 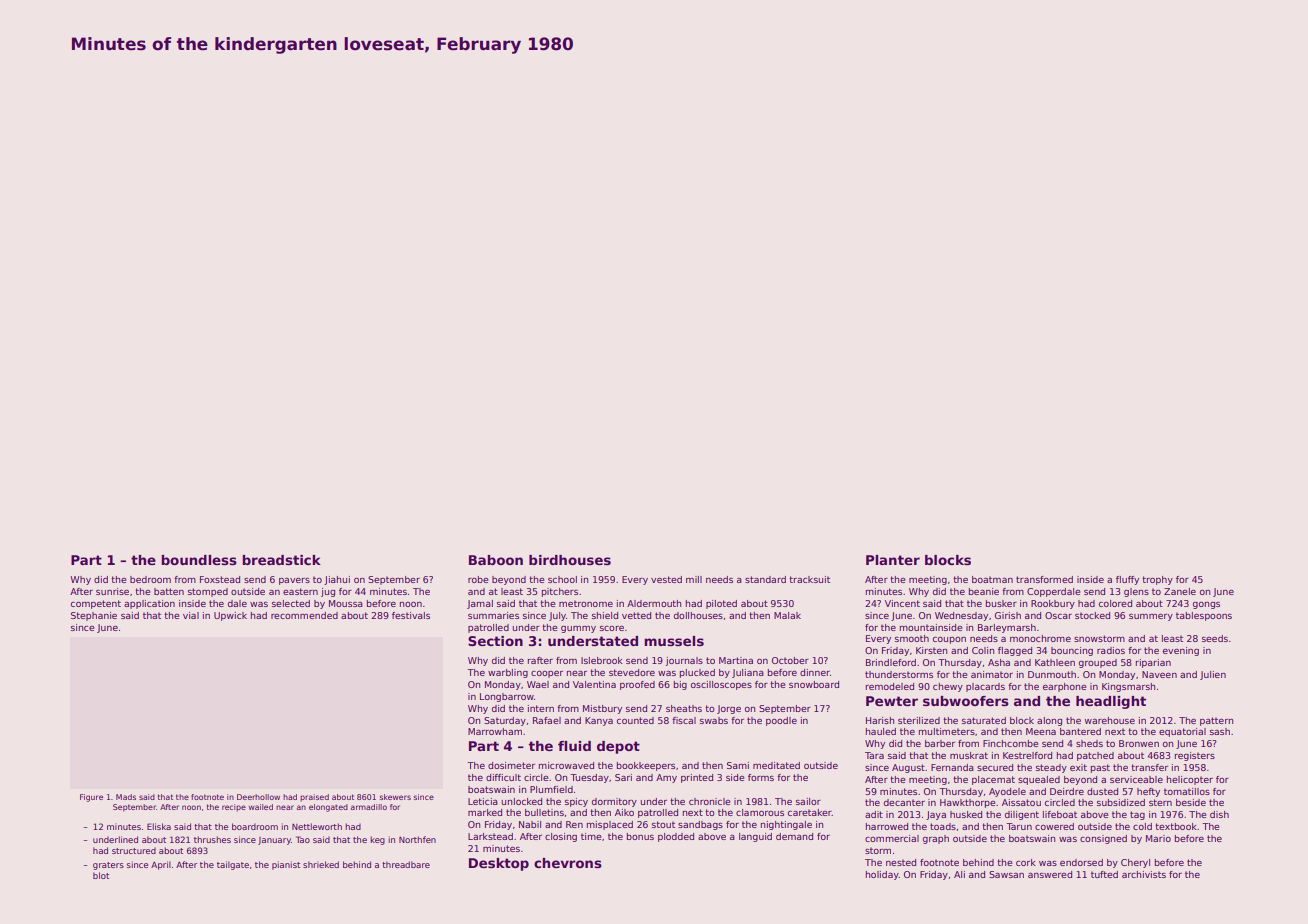 What do you see at coordinates (562, 579) in the screenshot?
I see `school` at bounding box center [562, 579].
